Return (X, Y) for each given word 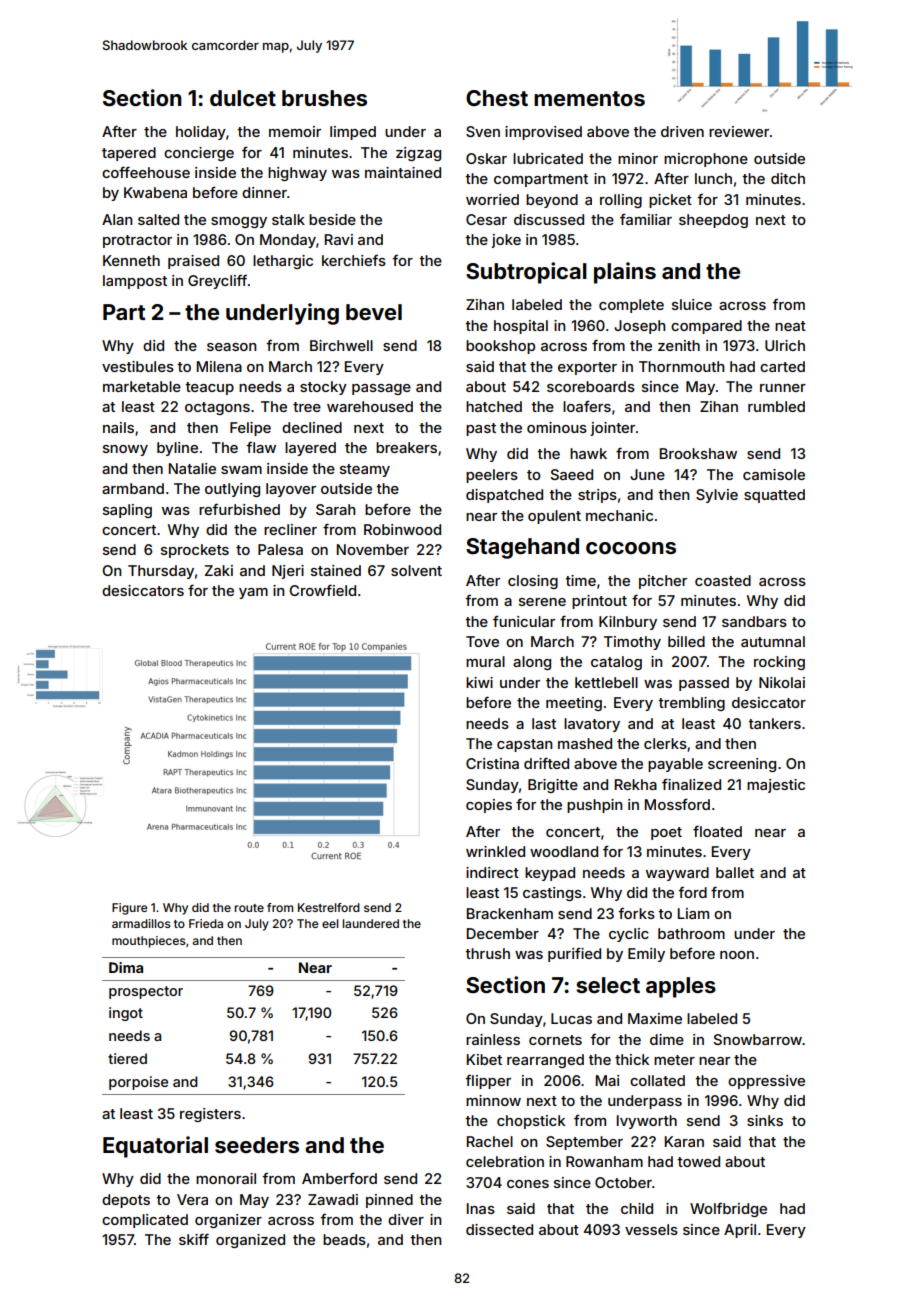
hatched (494, 406)
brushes (324, 98)
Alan (117, 219)
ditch (788, 178)
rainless (493, 1039)
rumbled (776, 406)
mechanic (619, 515)
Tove (482, 641)
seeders (257, 1145)
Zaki (219, 570)
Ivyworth (647, 1122)
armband (133, 488)
